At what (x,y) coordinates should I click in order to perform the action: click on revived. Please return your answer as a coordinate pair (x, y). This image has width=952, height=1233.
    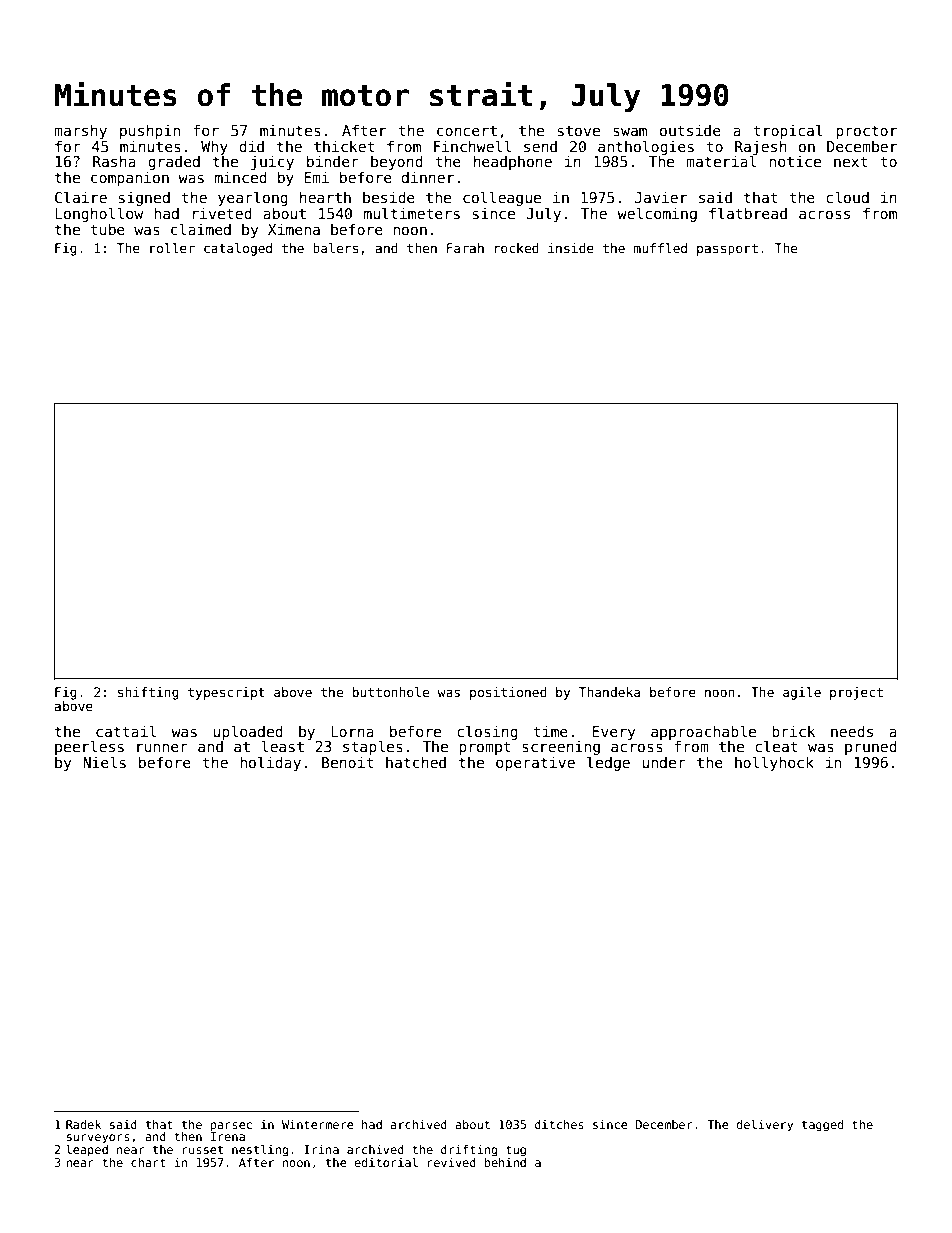
    Looking at the image, I should click on (452, 1162).
